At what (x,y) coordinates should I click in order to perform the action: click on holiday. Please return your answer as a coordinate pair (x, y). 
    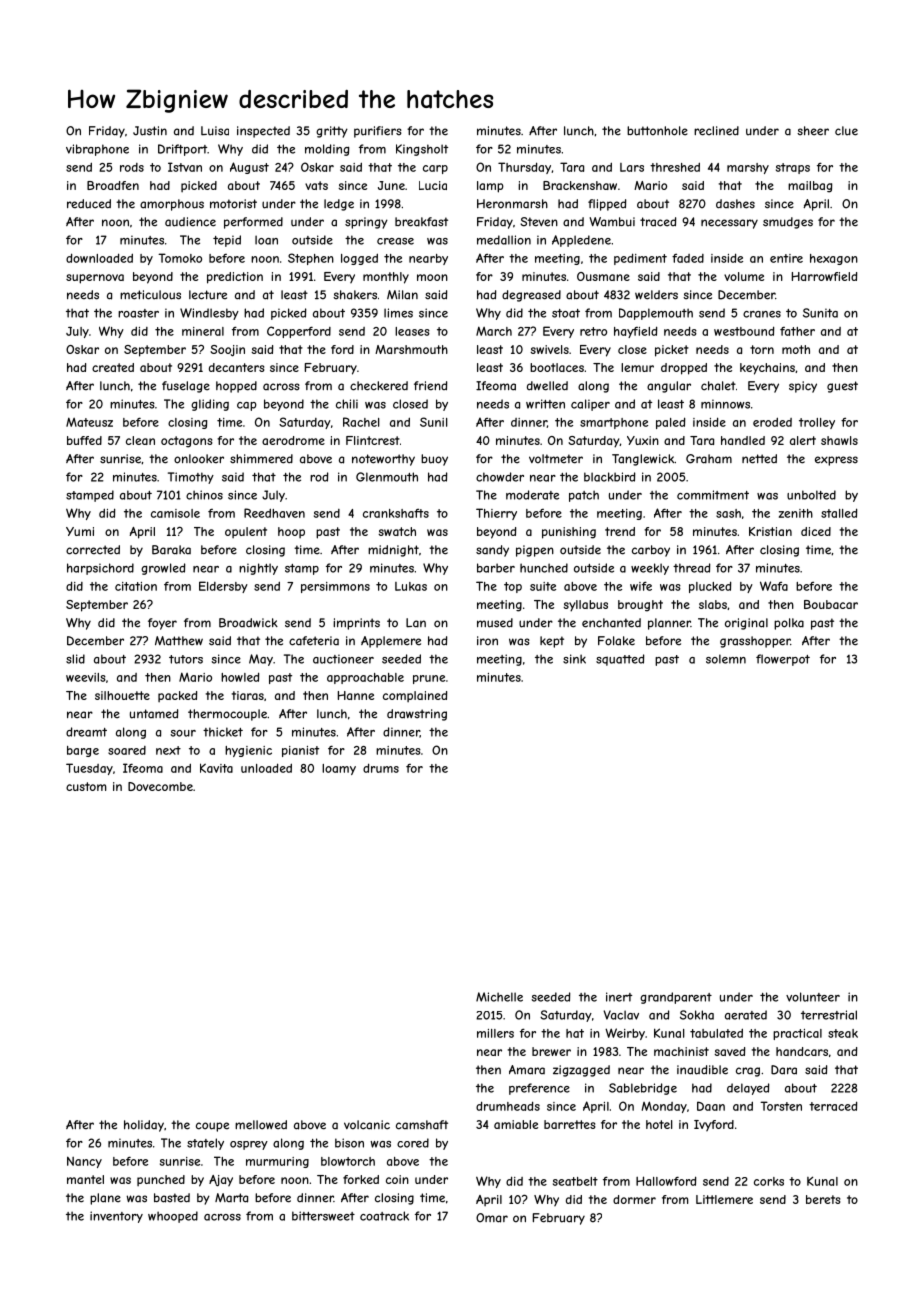
    Looking at the image, I should click on (144, 1126).
